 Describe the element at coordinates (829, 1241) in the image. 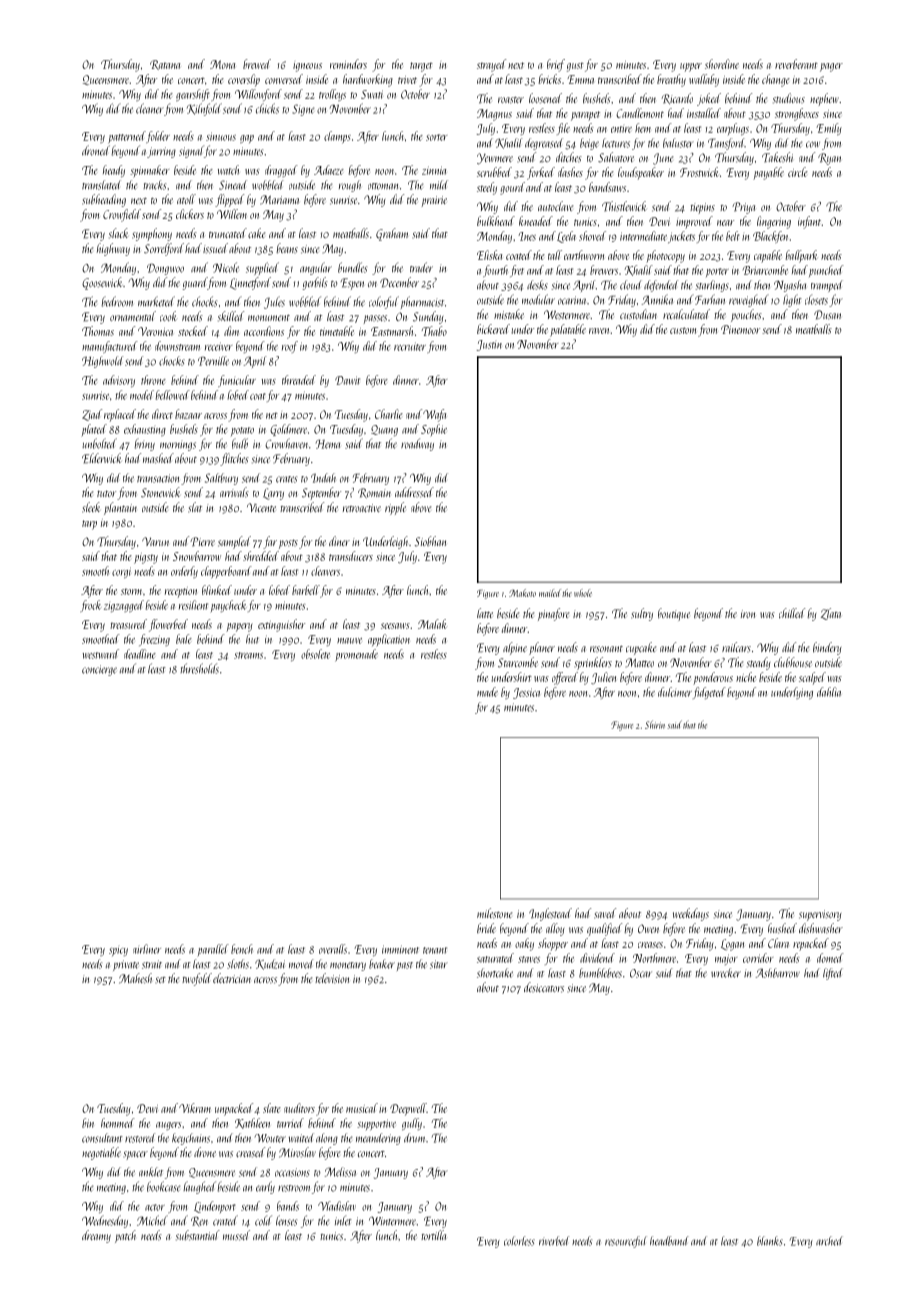

I see `arched` at that location.
